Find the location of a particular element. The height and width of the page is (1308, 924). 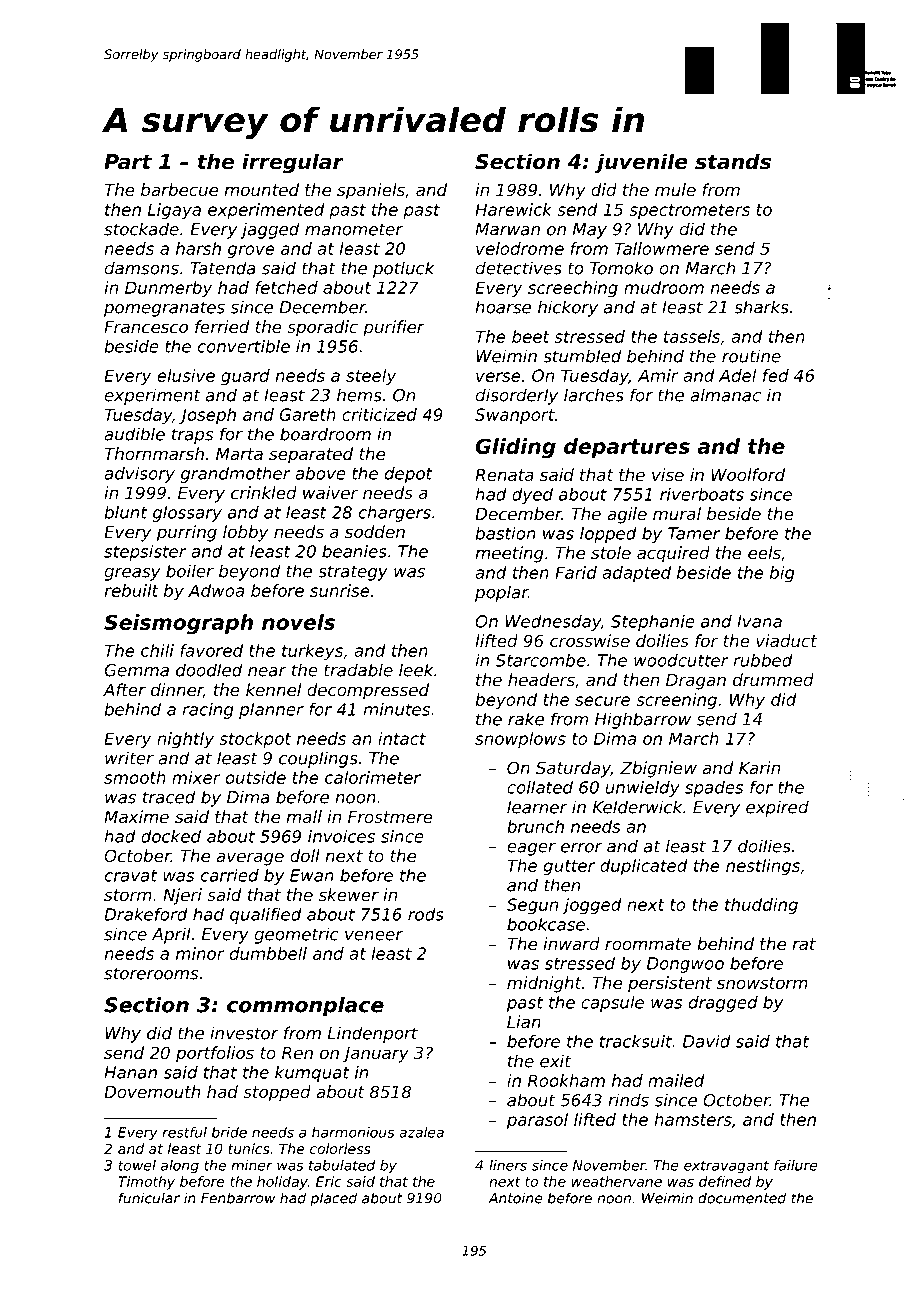

manometer is located at coordinates (354, 229).
